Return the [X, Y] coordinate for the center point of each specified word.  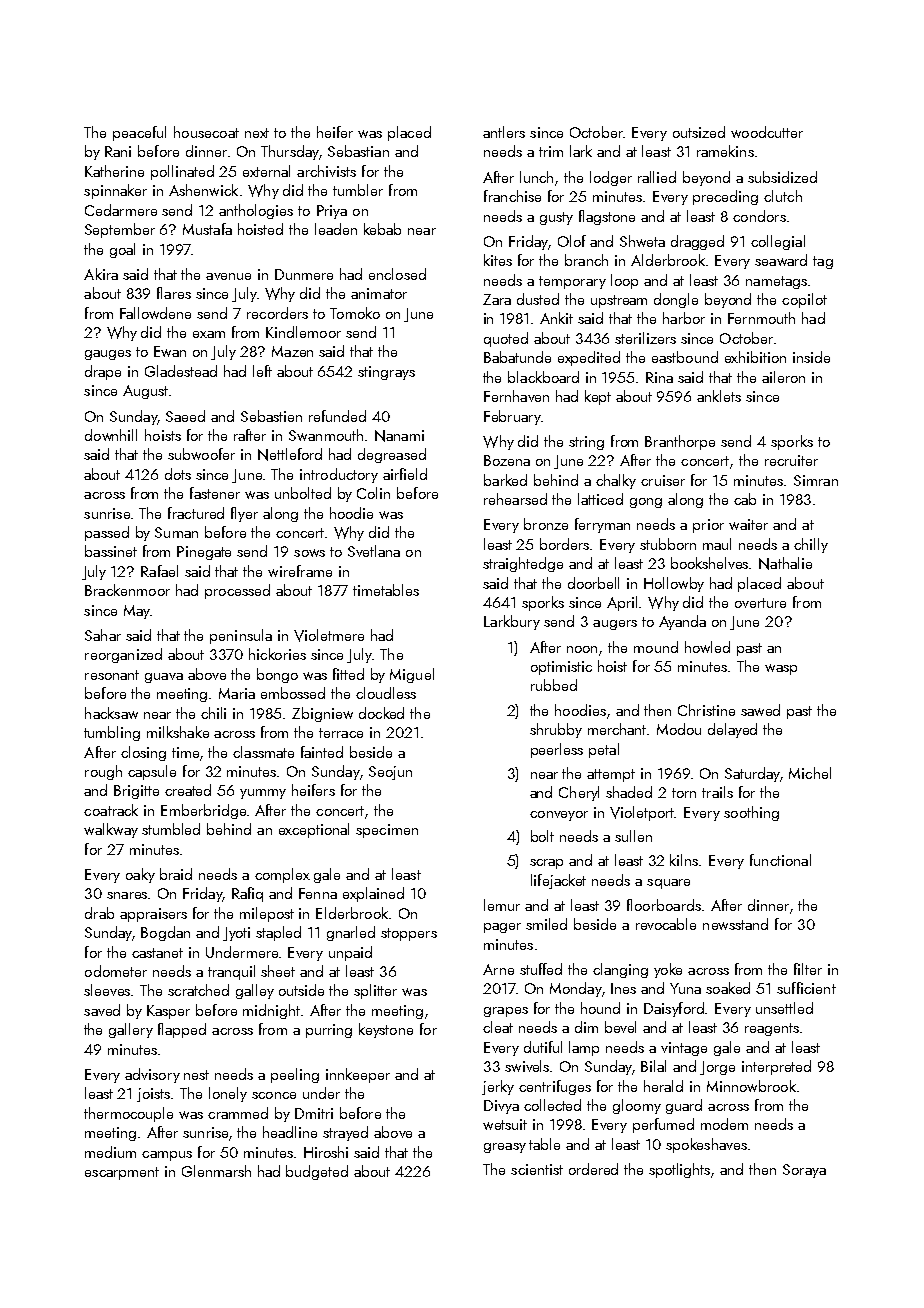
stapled [278, 933]
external [266, 171]
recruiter [791, 460]
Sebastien [271, 416]
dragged [697, 242]
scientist [537, 1169]
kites [498, 260]
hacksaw [111, 713]
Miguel [412, 675]
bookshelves [710, 563]
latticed [600, 499]
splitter [375, 991]
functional [780, 860]
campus [167, 1156]
